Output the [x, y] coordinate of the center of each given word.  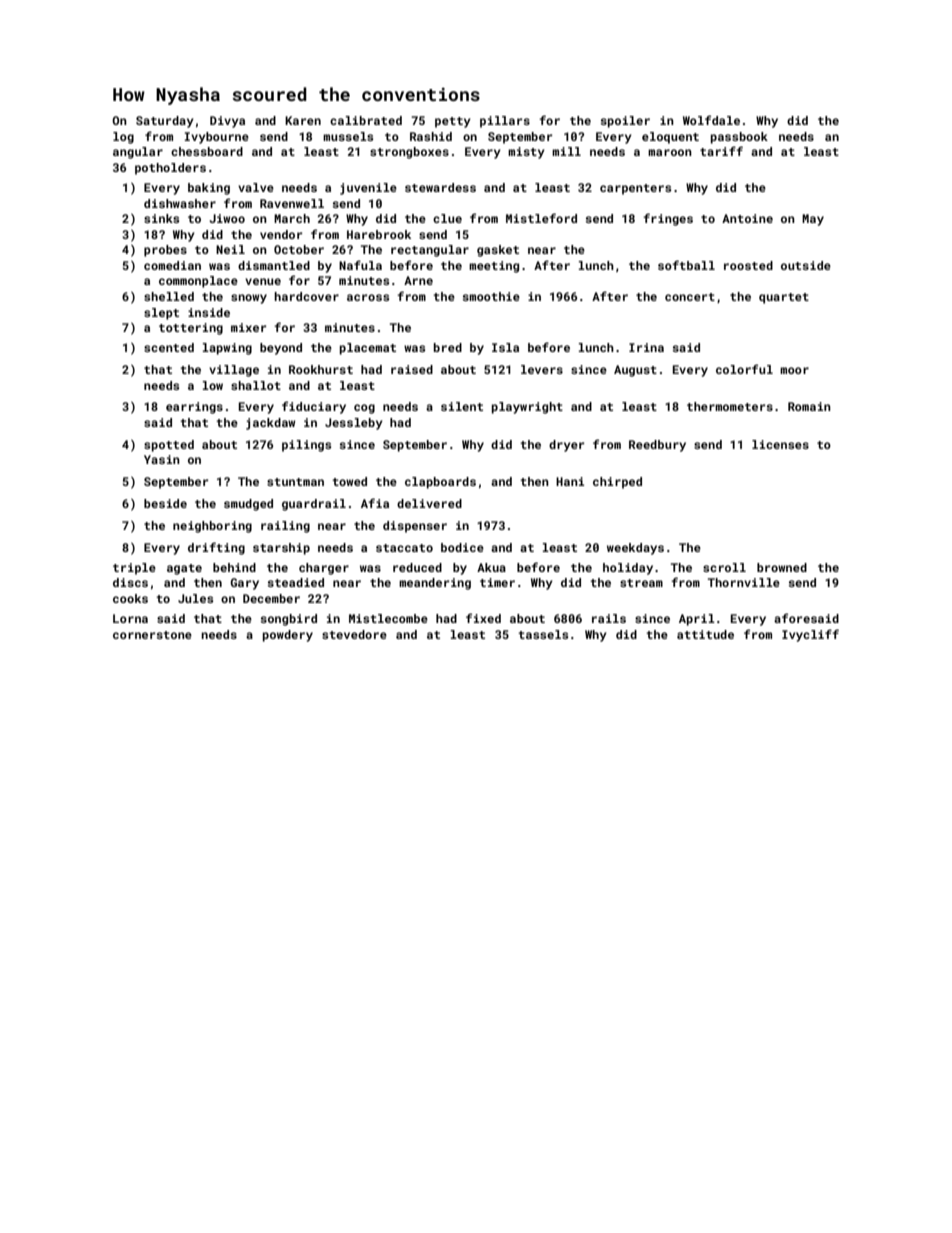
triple [134, 569]
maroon [670, 152]
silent [462, 406]
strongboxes [409, 153]
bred [448, 347]
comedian [172, 265]
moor [794, 370]
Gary [244, 584]
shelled [169, 296]
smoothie [491, 296]
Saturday [165, 122]
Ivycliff [810, 635]
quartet [784, 298]
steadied [295, 582]
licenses [780, 444]
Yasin [162, 459]
